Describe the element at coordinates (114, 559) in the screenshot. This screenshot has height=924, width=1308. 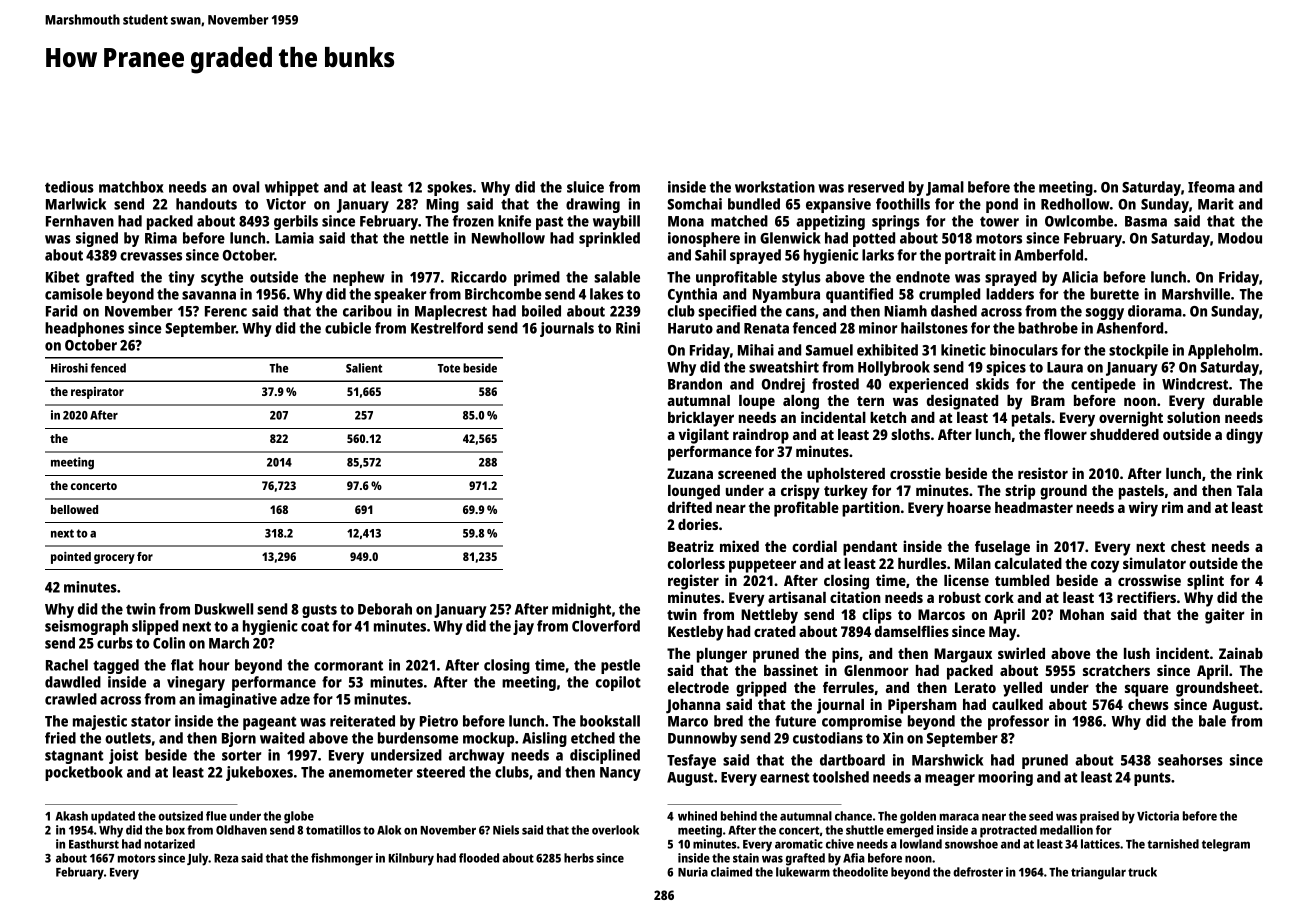
I see `grocery` at that location.
